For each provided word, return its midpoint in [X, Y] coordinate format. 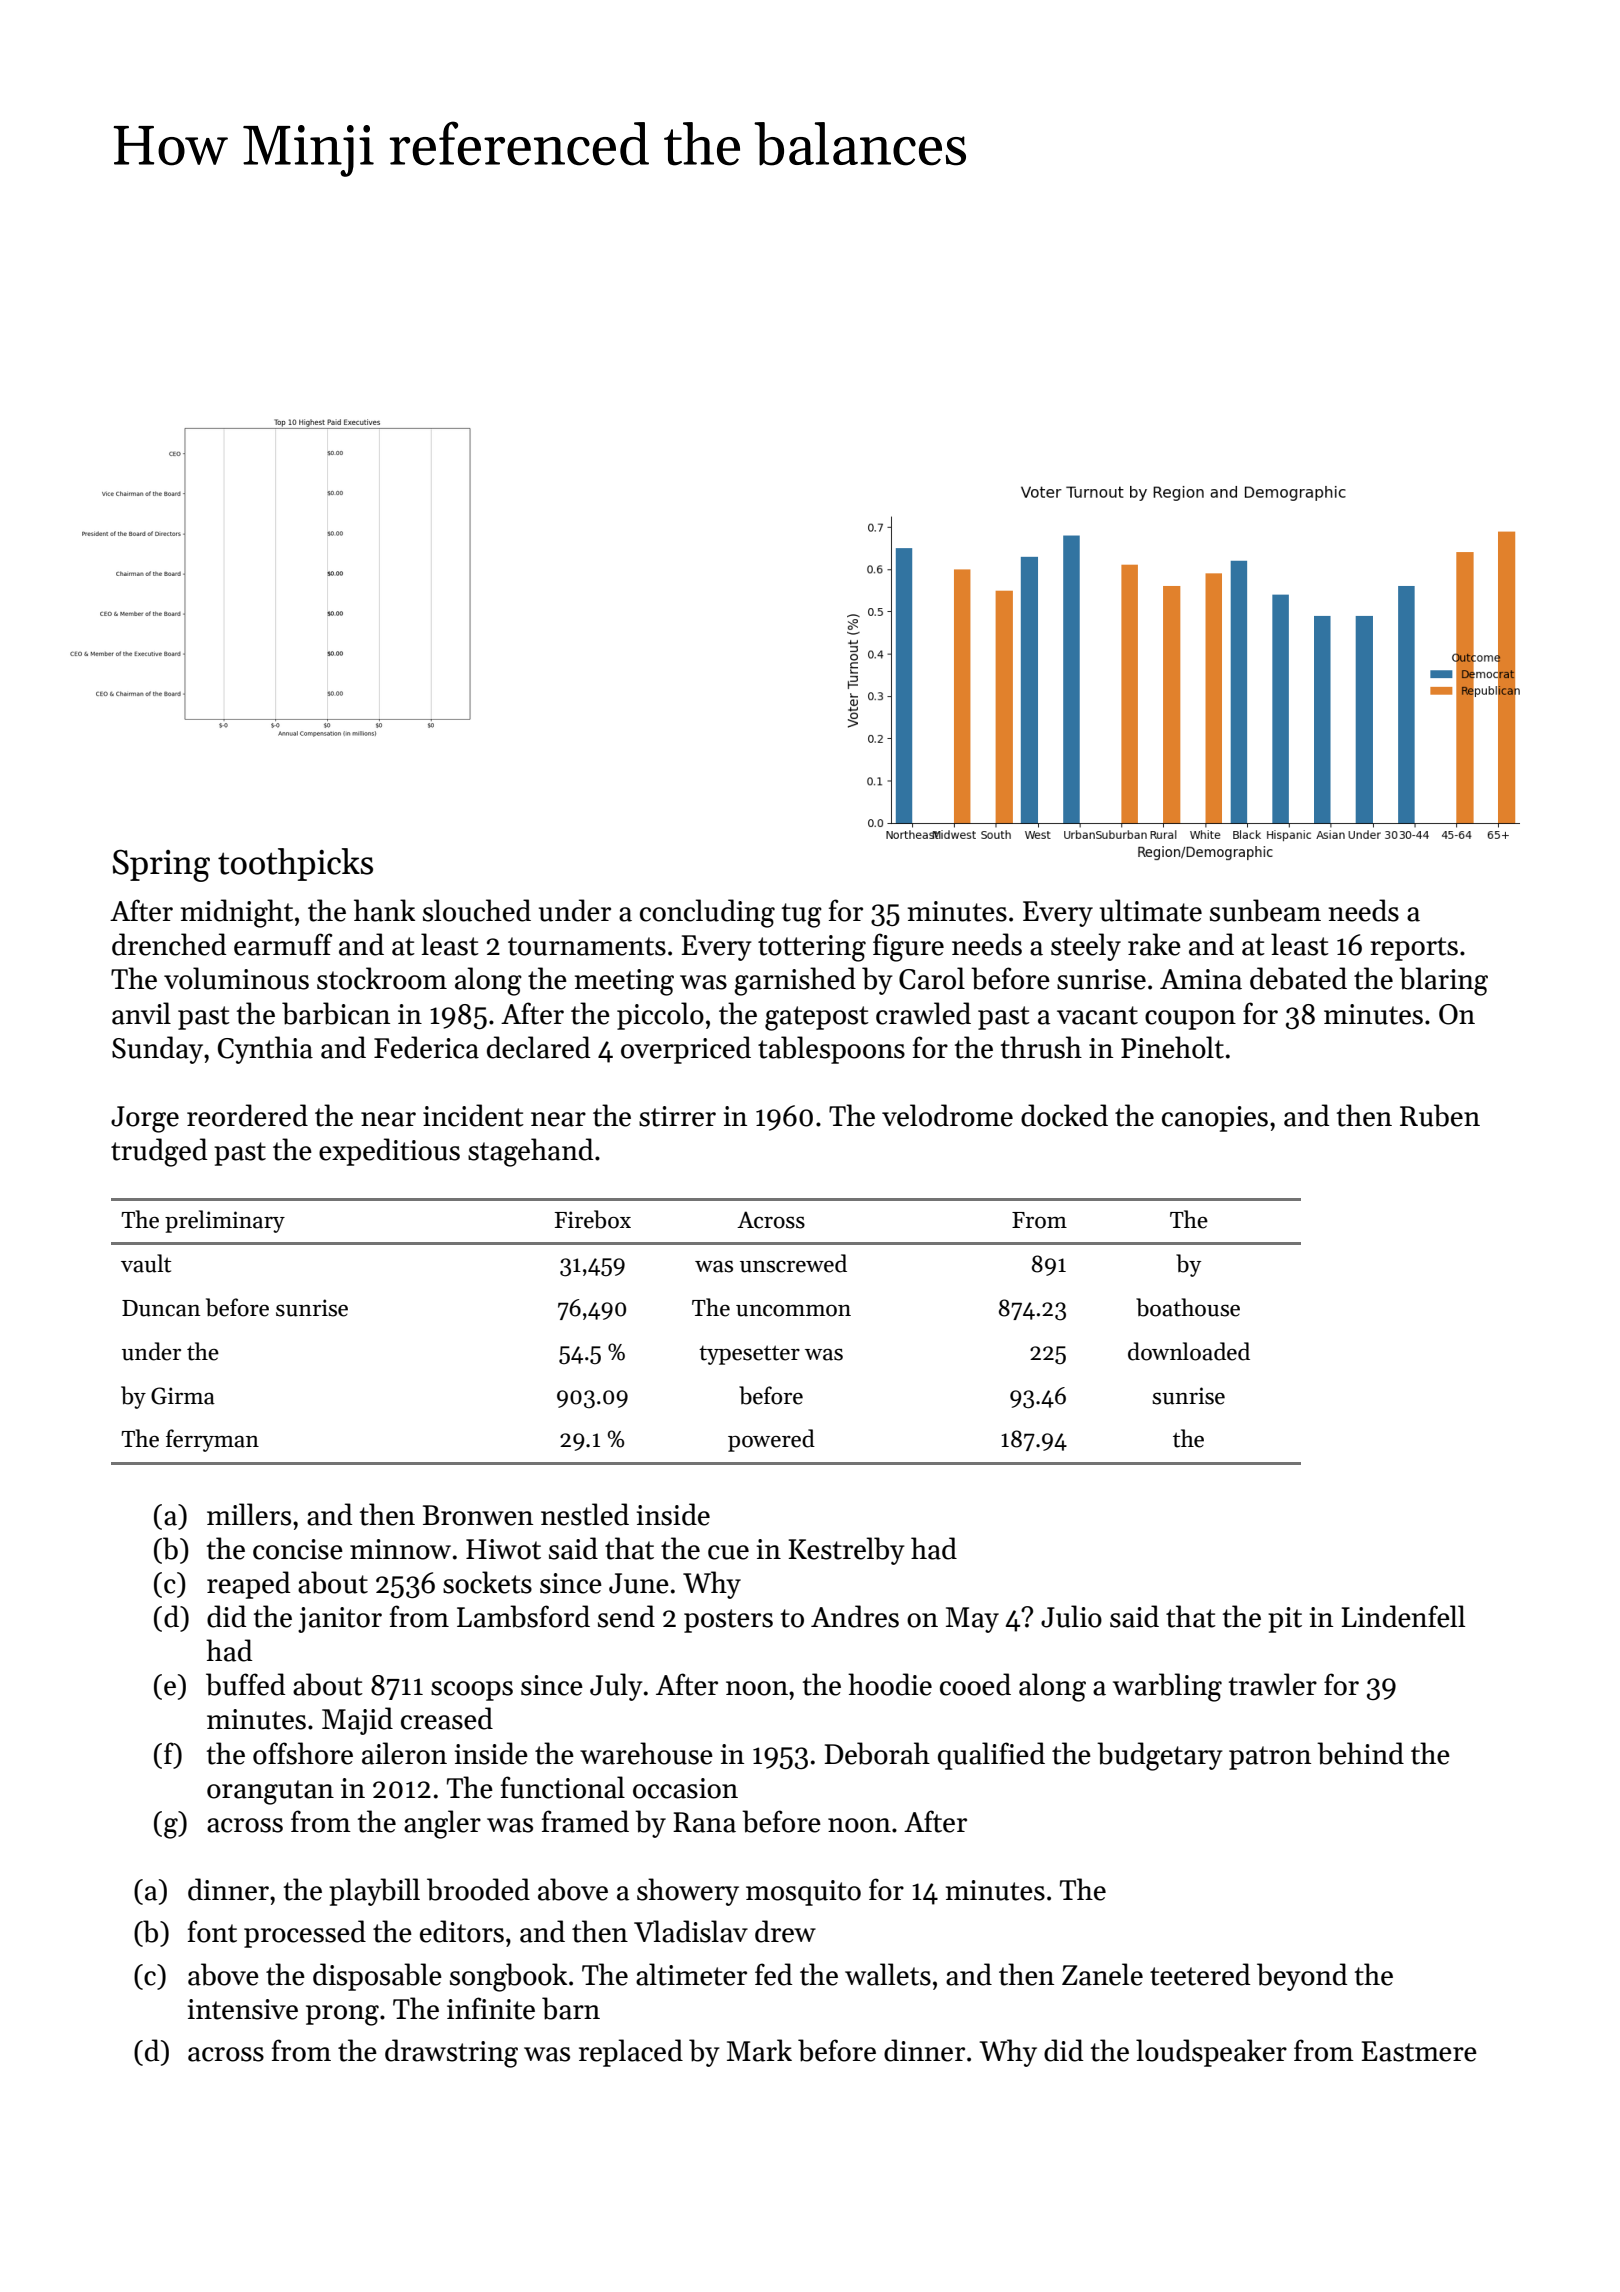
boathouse [1188, 1307]
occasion [685, 1788]
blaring [1443, 981]
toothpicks [295, 864]
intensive [243, 2009]
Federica [426, 1047]
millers [249, 1514]
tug [802, 915]
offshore [303, 1753]
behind [1360, 1753]
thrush [1041, 1047]
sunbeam [1265, 910]
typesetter [749, 1355]
